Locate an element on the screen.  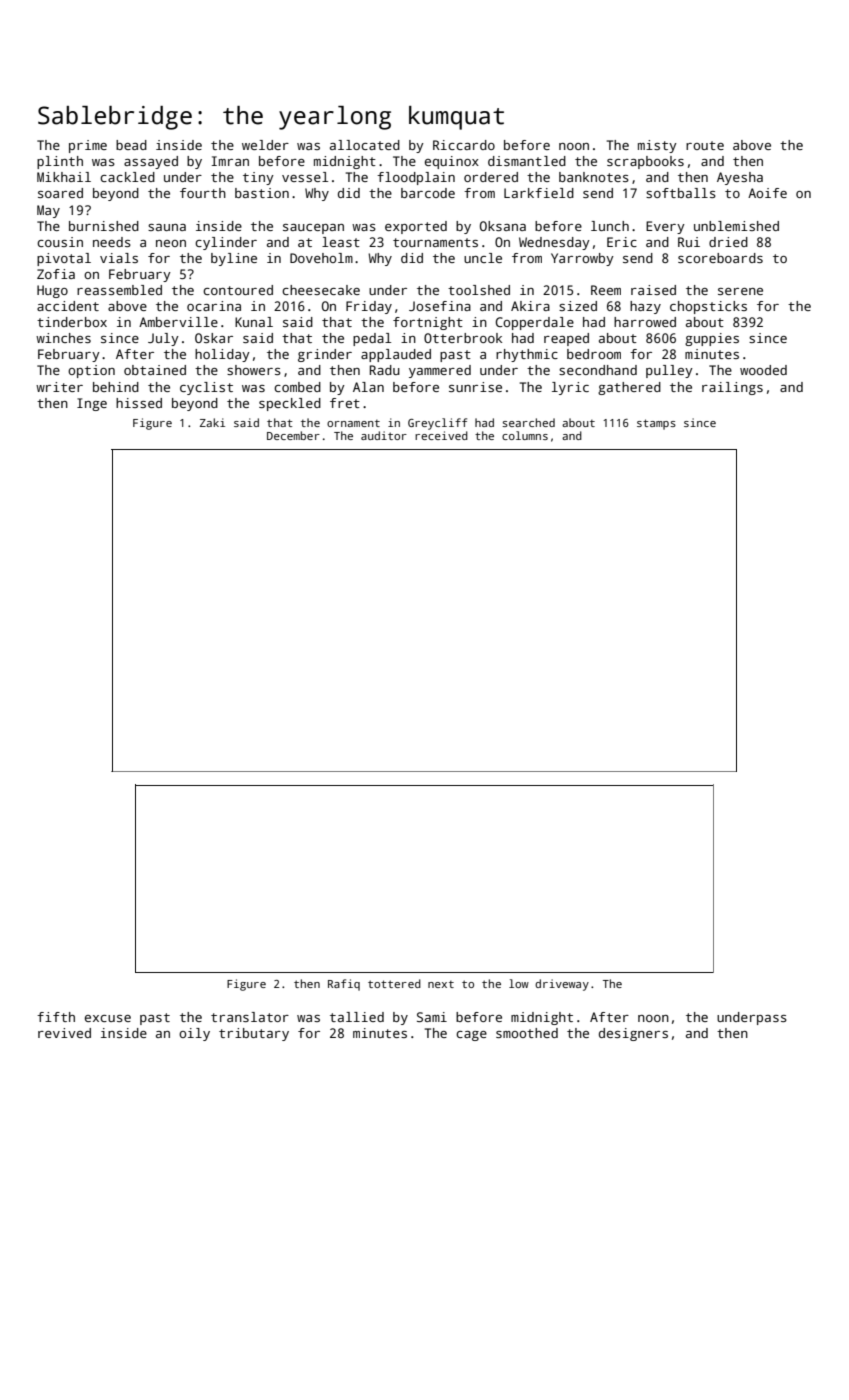
columns is located at coordinates (525, 435).
